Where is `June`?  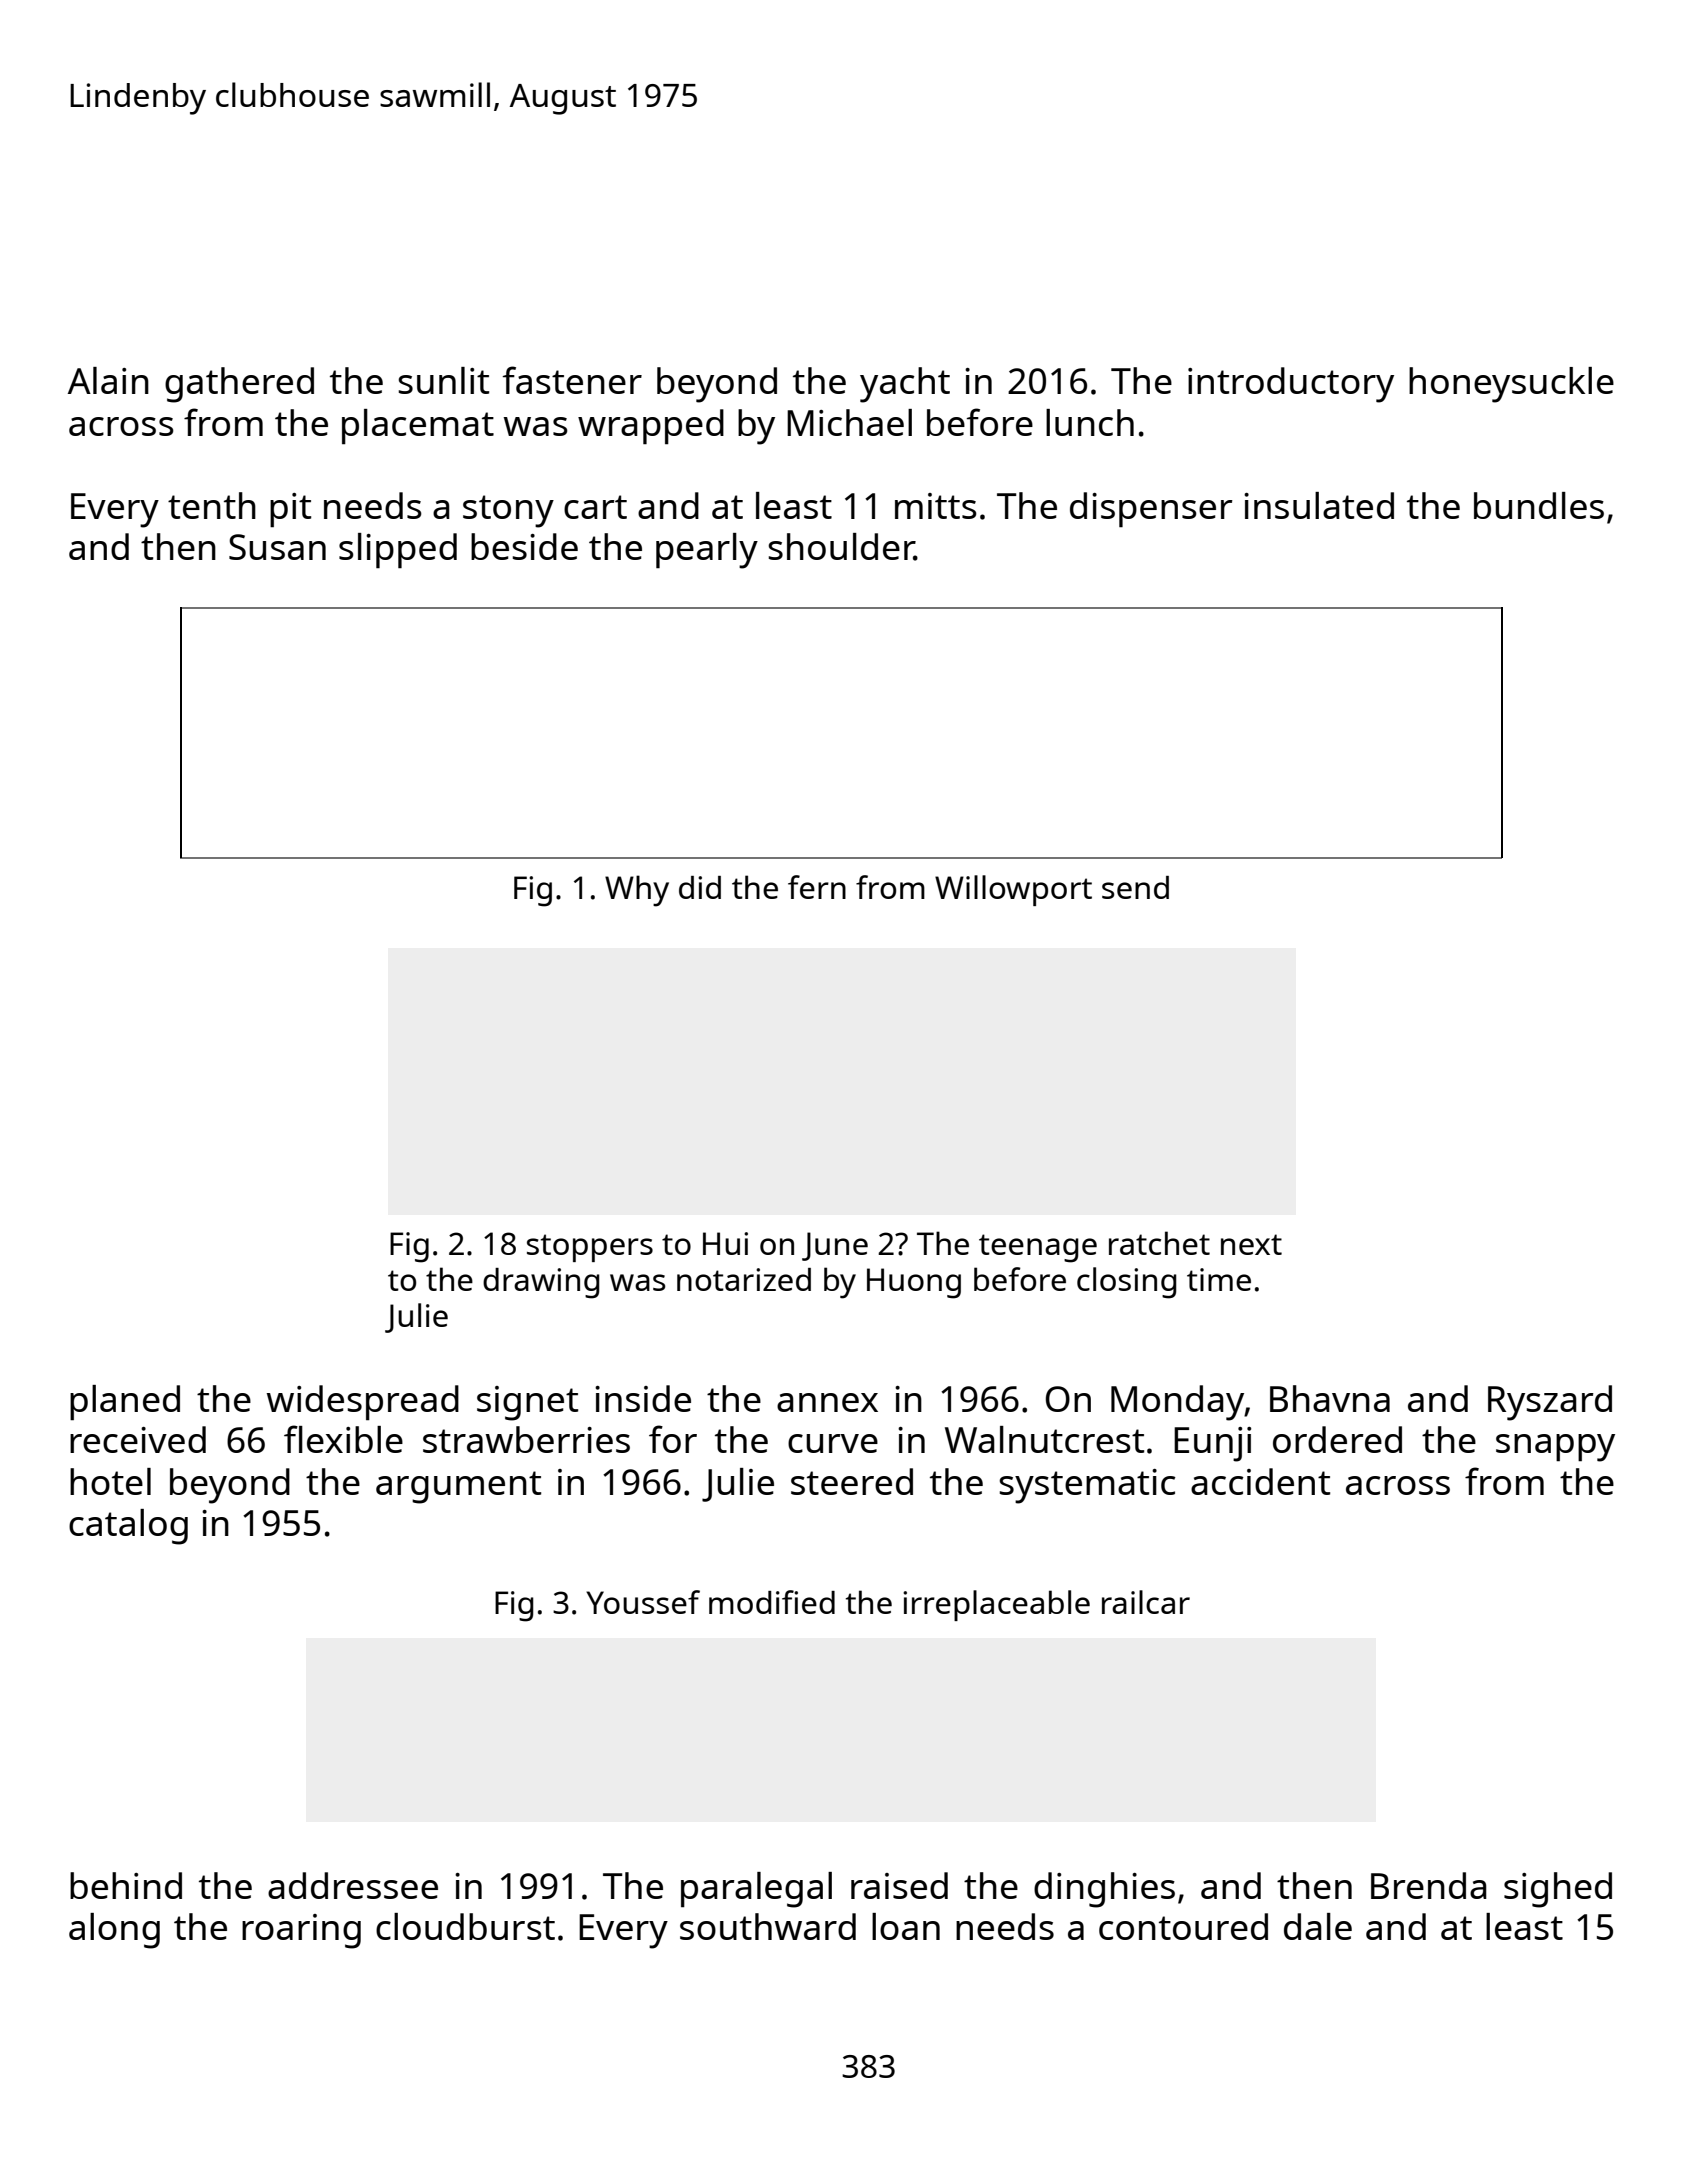 June is located at coordinates (835, 1246).
